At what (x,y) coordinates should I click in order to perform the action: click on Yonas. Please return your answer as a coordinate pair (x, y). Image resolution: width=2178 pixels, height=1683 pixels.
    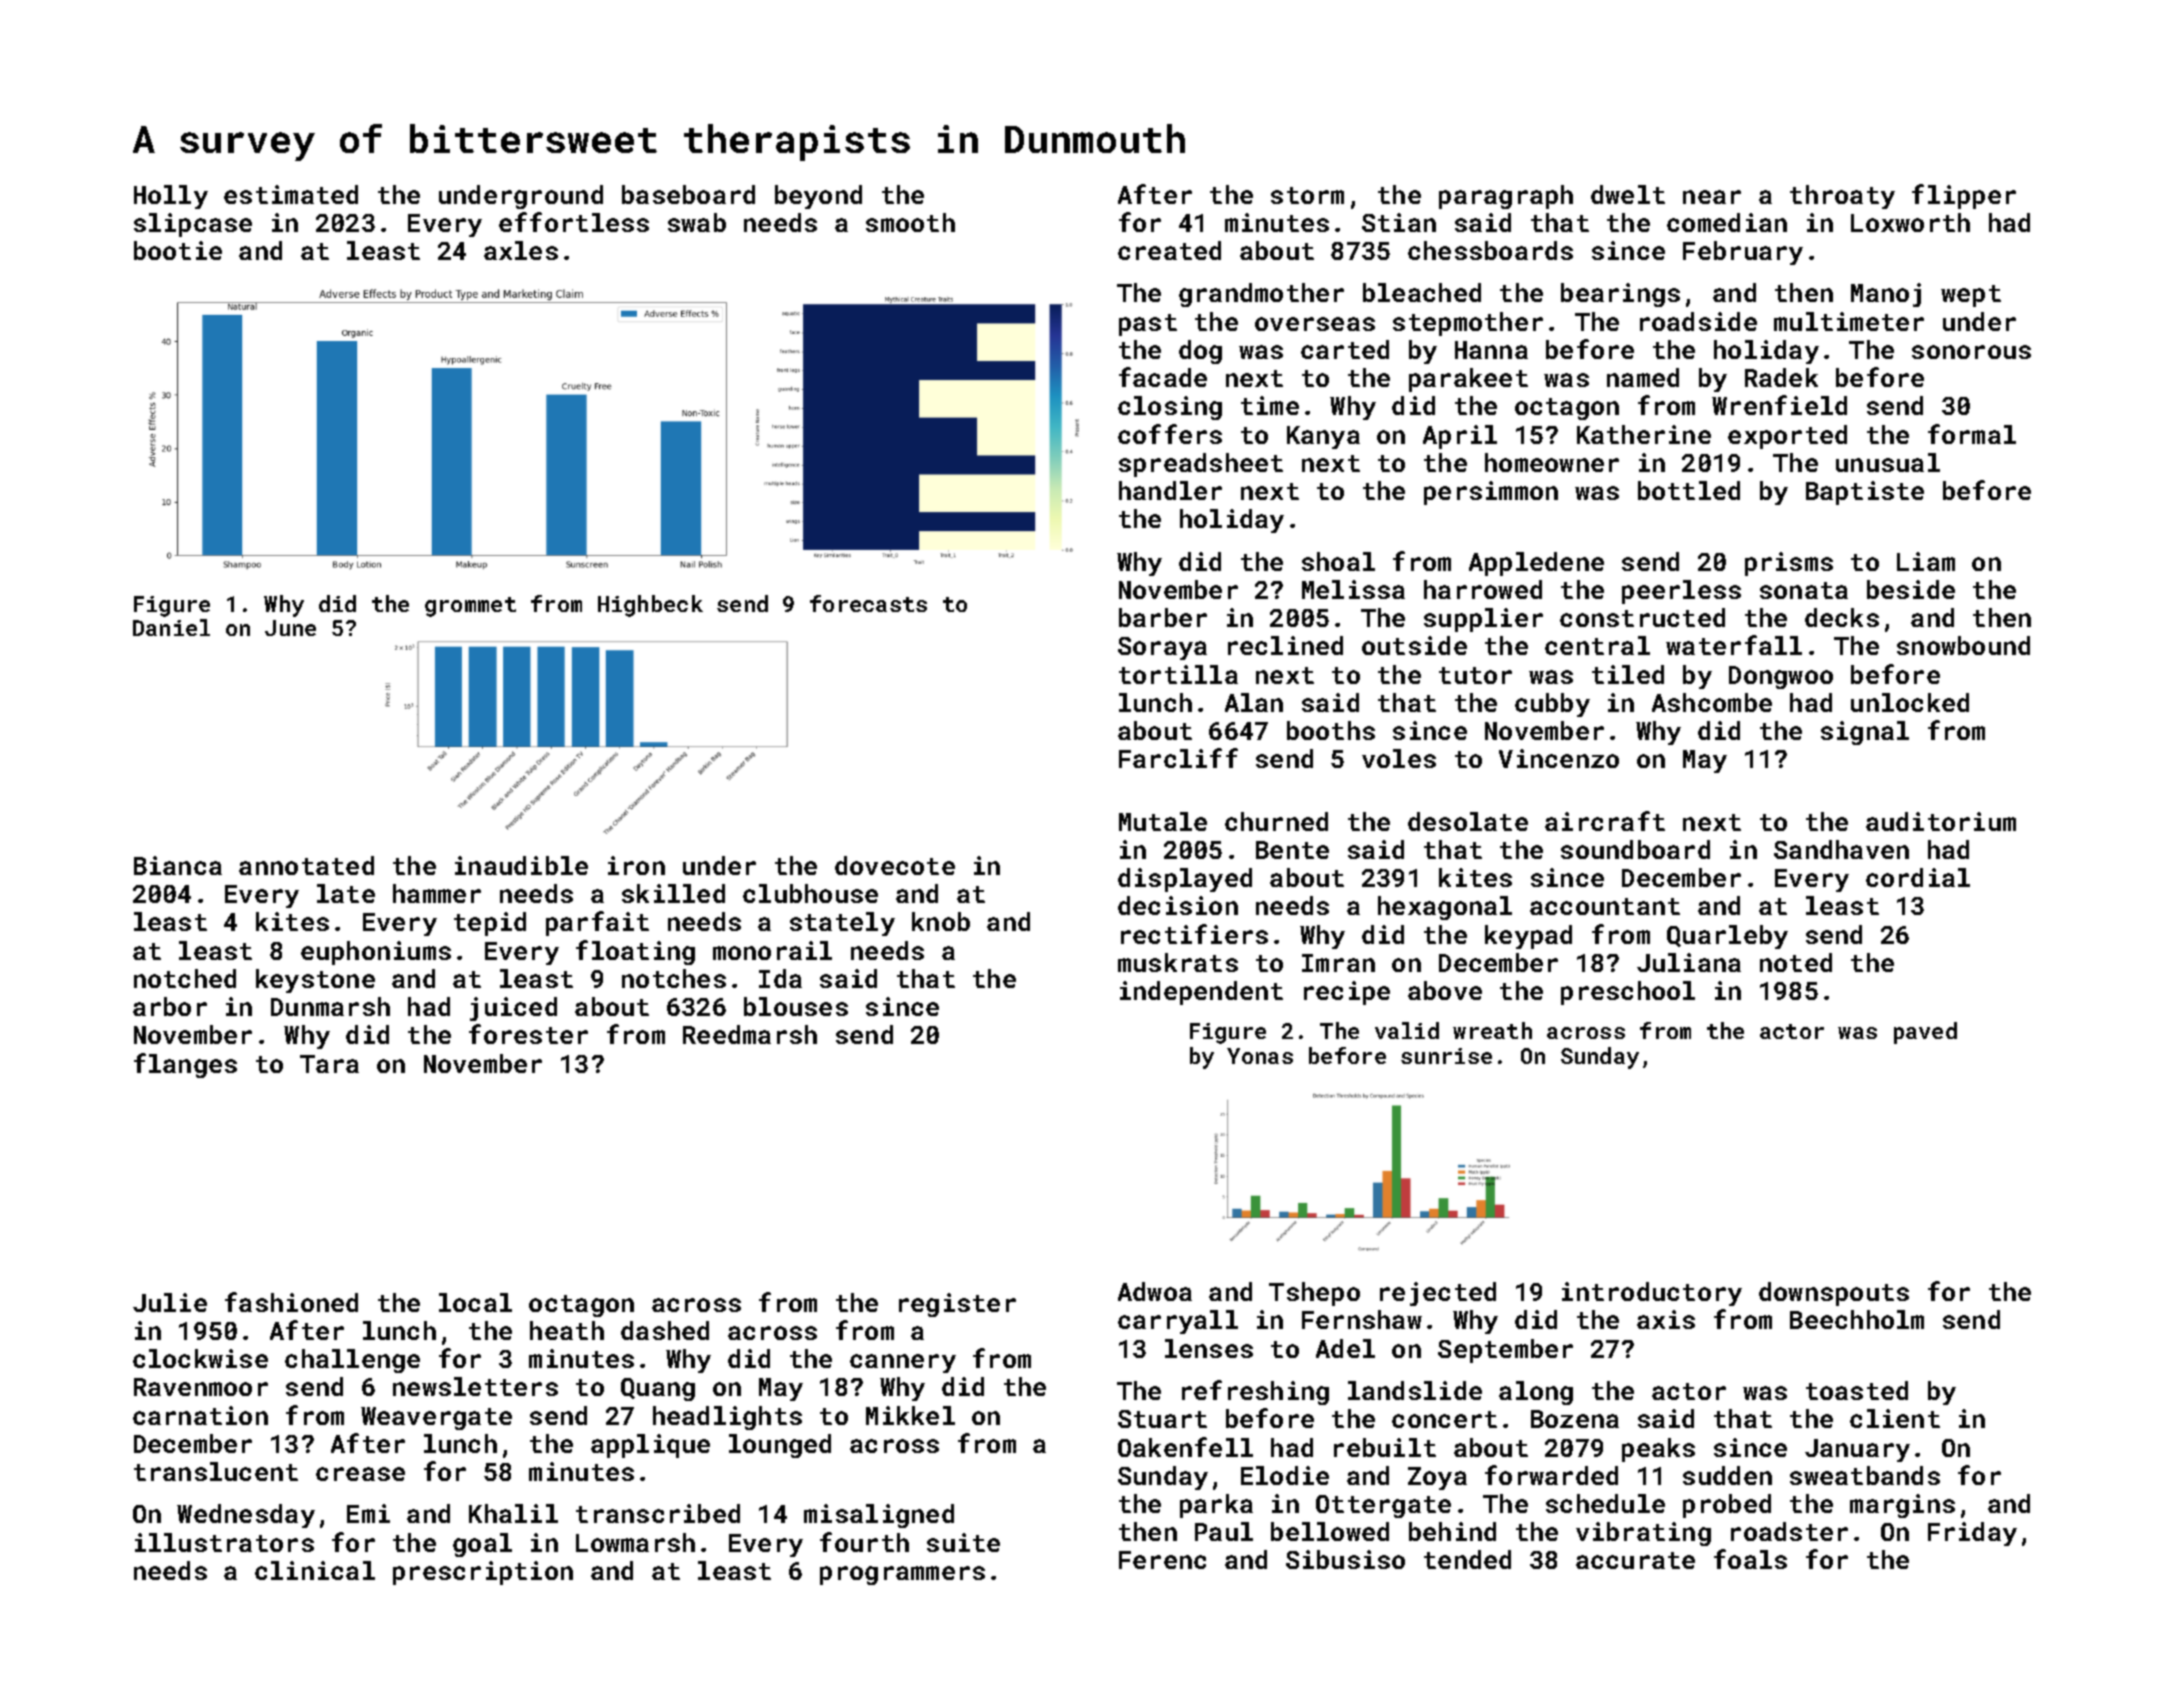
    Looking at the image, I should click on (1260, 1056).
